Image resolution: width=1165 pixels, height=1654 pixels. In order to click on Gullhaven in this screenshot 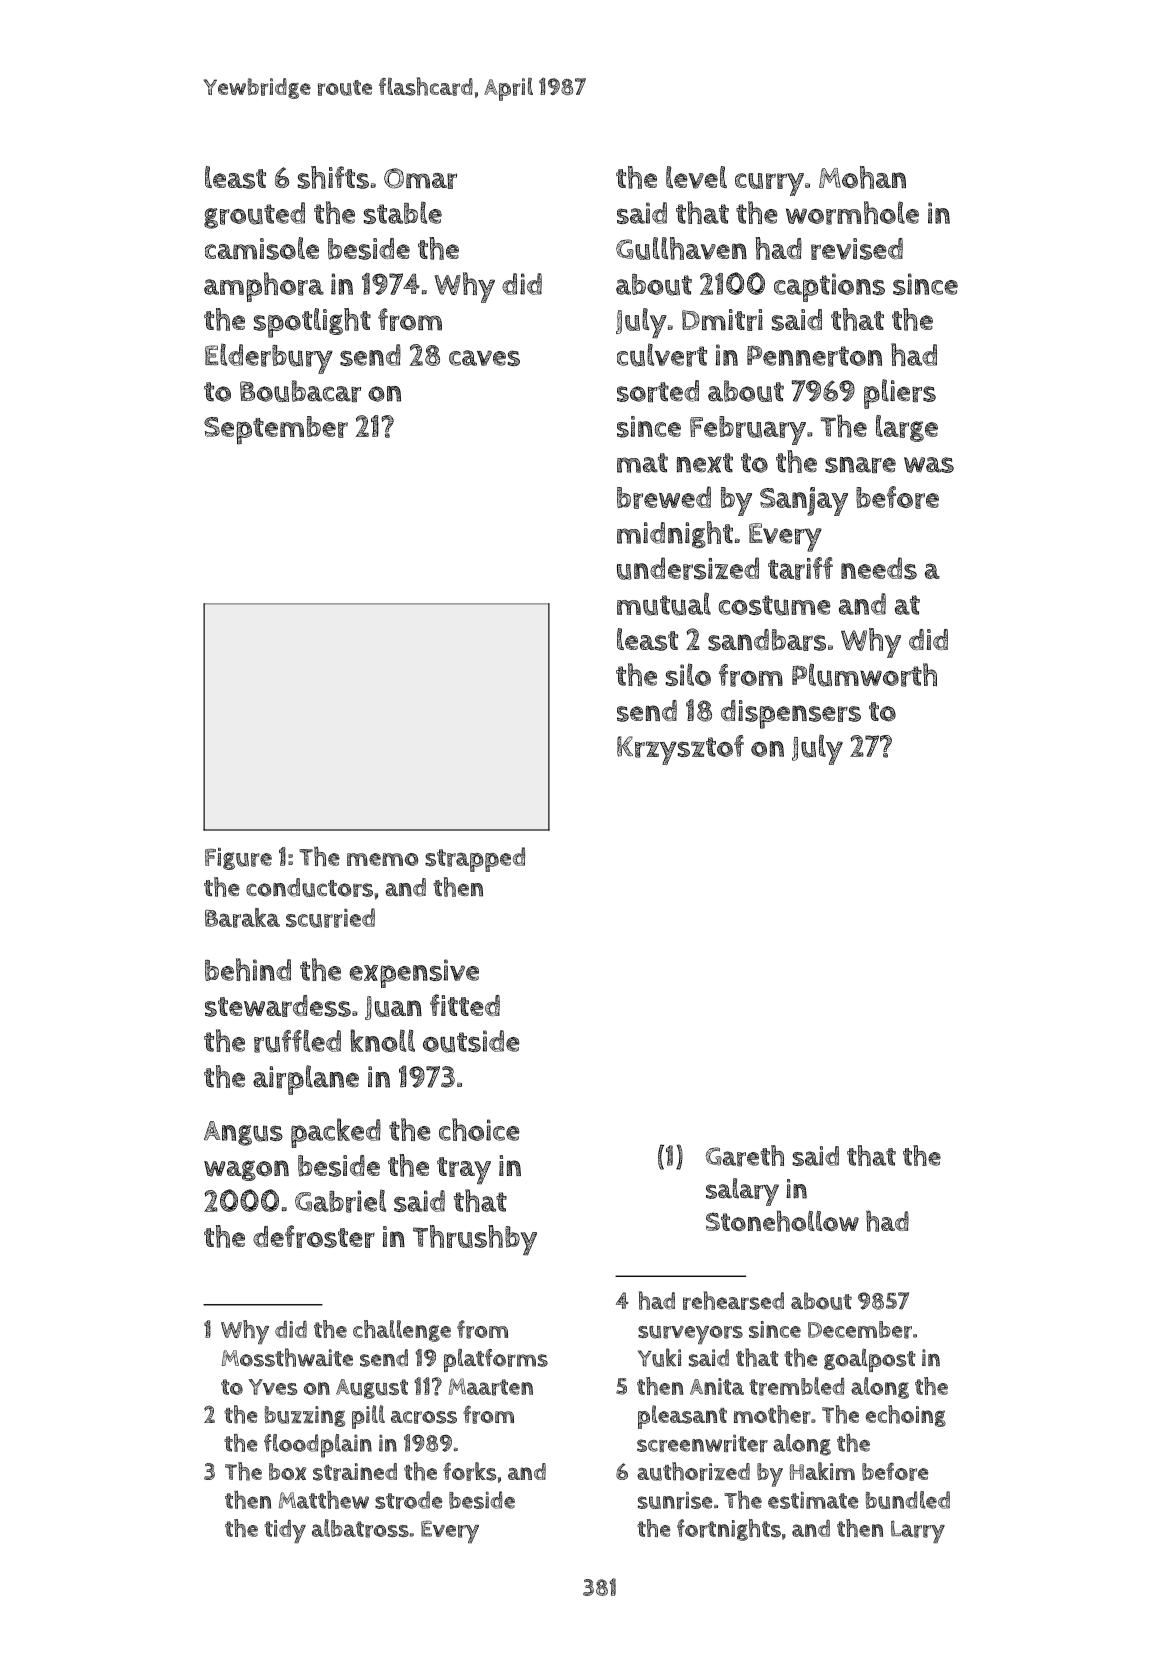, I will do `click(681, 248)`.
